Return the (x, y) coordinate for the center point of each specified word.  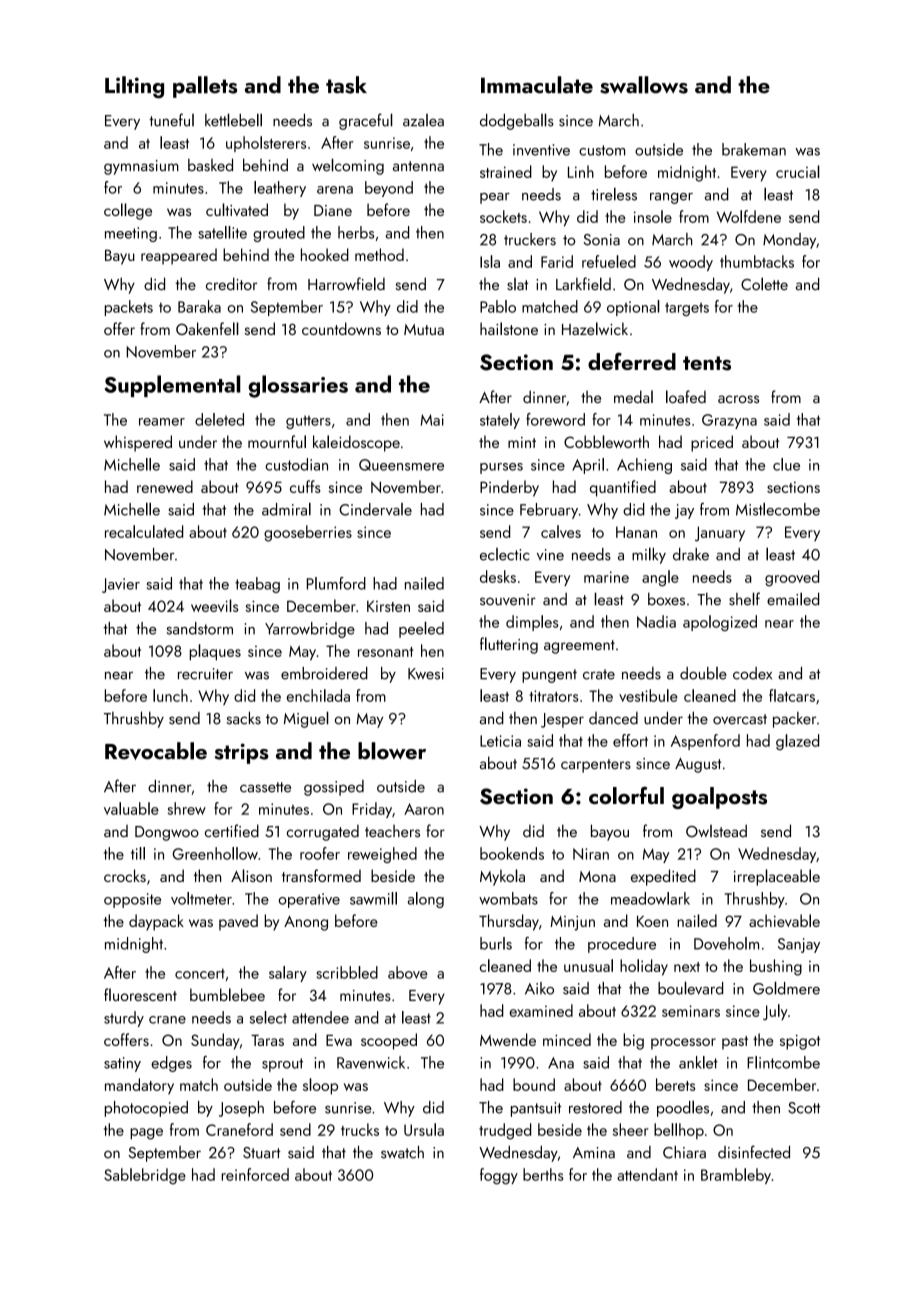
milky (649, 555)
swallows (644, 85)
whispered (138, 443)
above (408, 972)
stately (500, 421)
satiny (122, 1064)
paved (238, 922)
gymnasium (141, 167)
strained (506, 171)
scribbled (347, 972)
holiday (644, 967)
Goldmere (786, 988)
